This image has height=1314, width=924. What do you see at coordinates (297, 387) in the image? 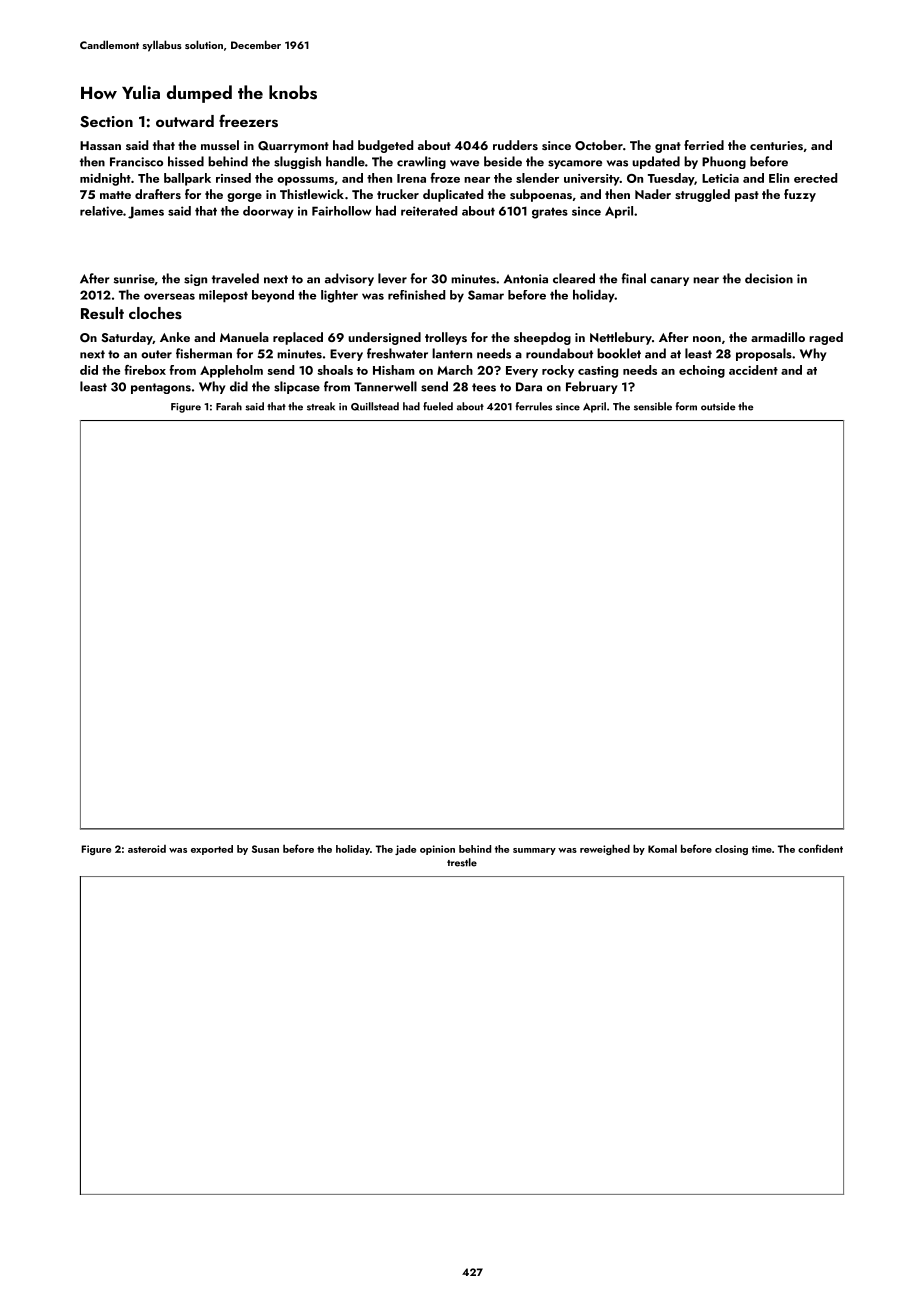
I see `slipcase` at bounding box center [297, 387].
